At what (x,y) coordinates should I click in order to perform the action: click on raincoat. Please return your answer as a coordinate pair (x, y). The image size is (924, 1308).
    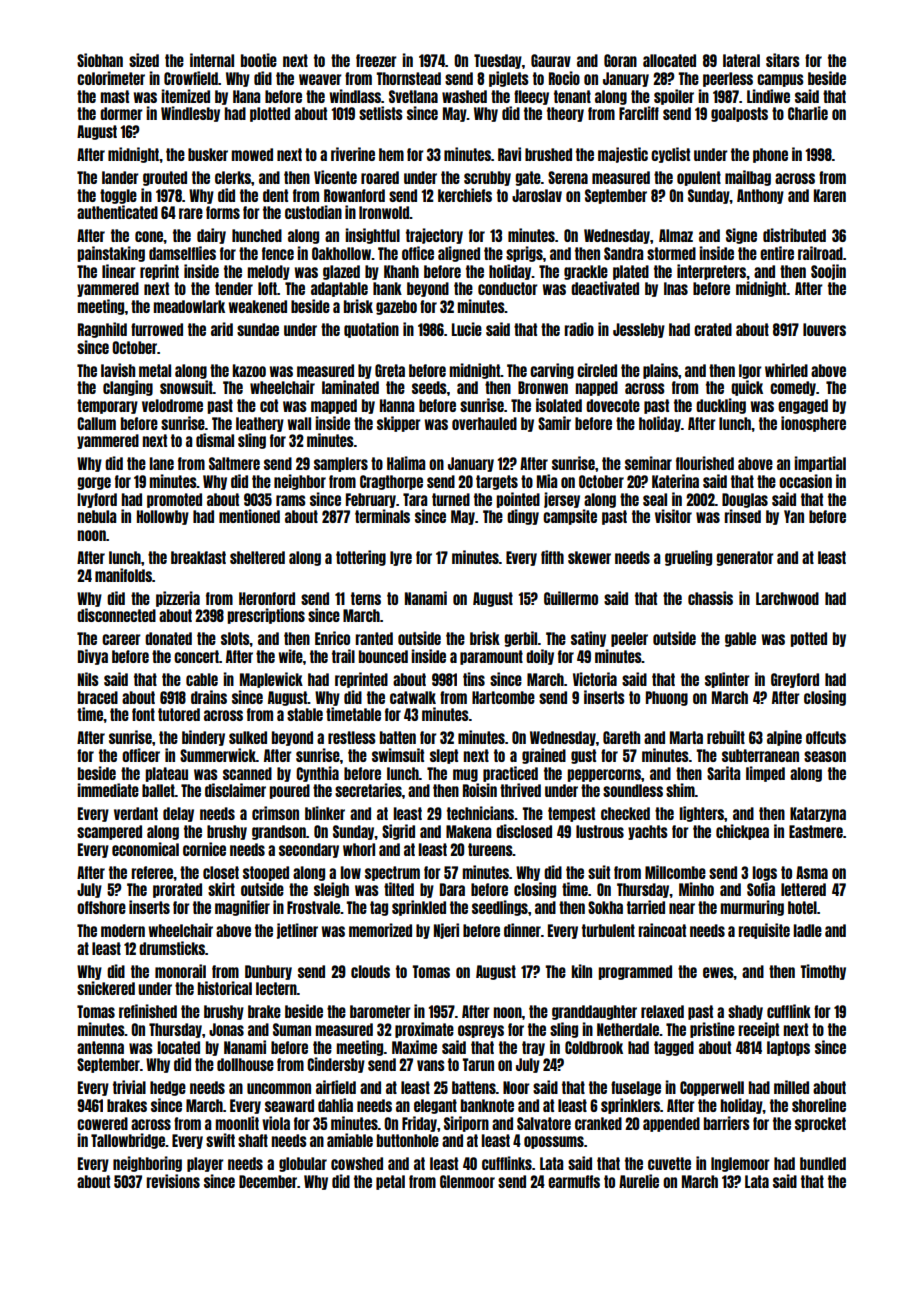
    Looking at the image, I should click on (662, 930).
